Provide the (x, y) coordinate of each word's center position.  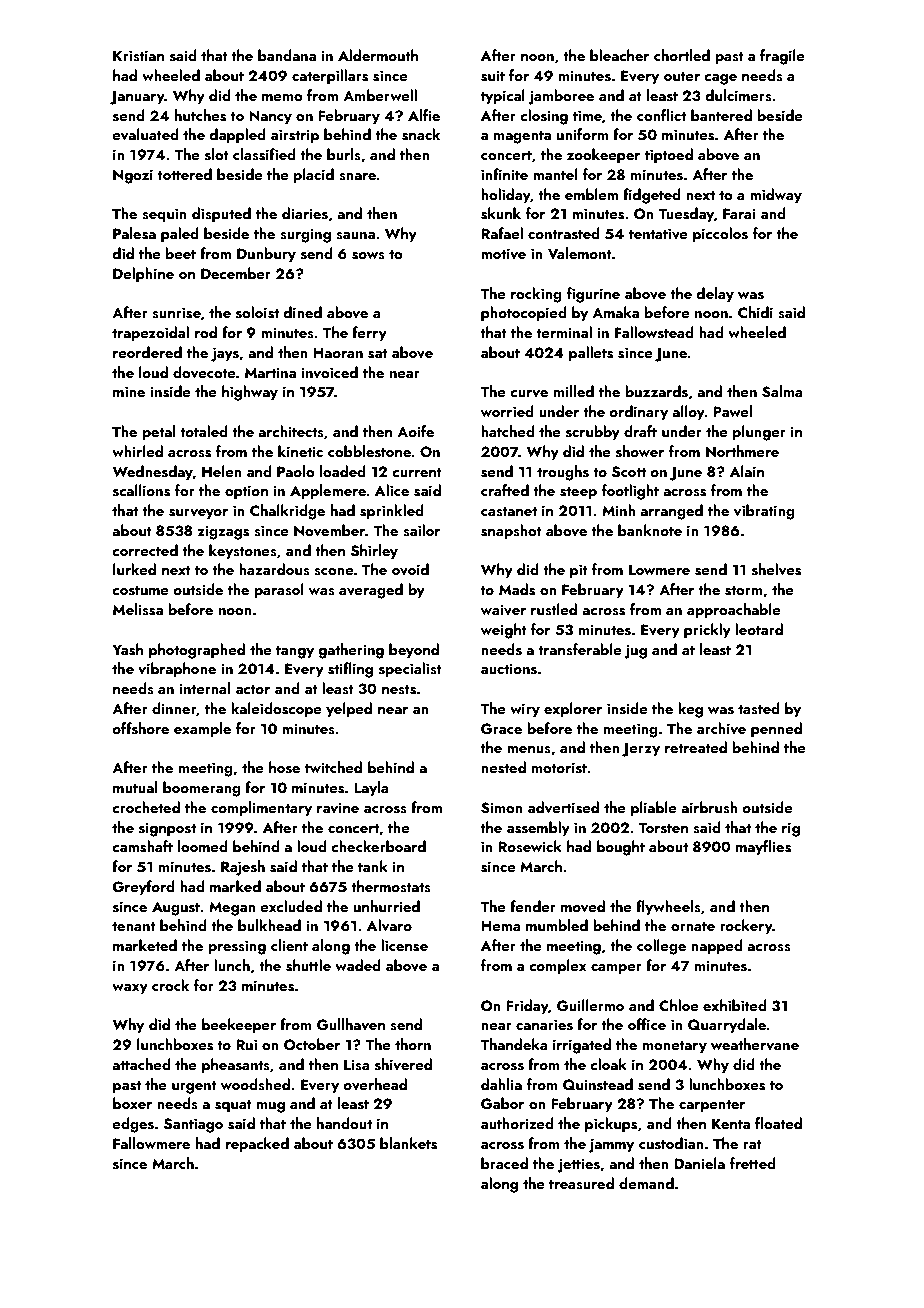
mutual (135, 787)
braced (504, 1163)
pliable (654, 809)
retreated (696, 747)
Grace (501, 729)
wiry (525, 710)
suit (493, 76)
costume (140, 591)
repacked (257, 1145)
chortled (682, 55)
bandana (287, 55)
